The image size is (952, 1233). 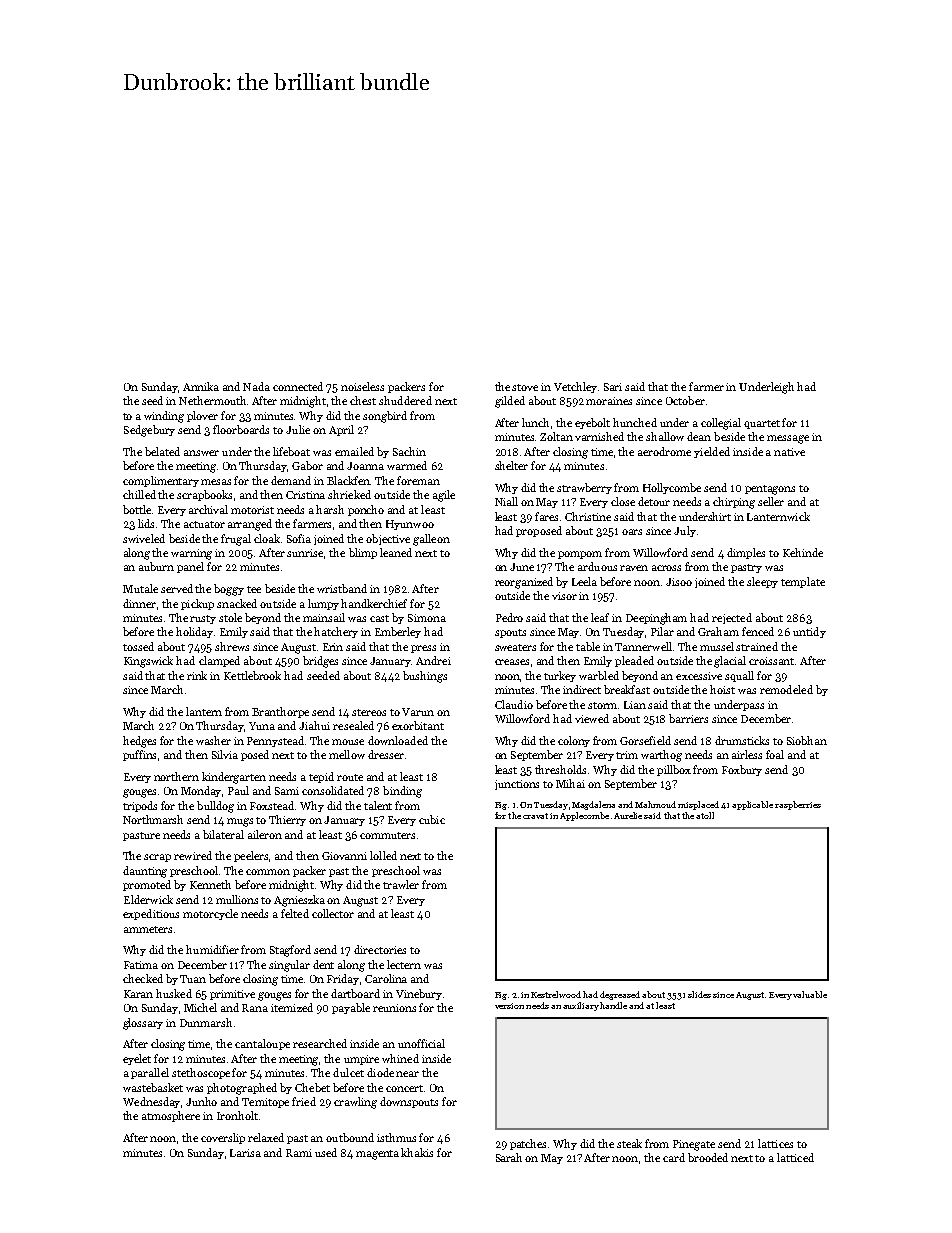 I want to click on sweaters, so click(x=515, y=647).
